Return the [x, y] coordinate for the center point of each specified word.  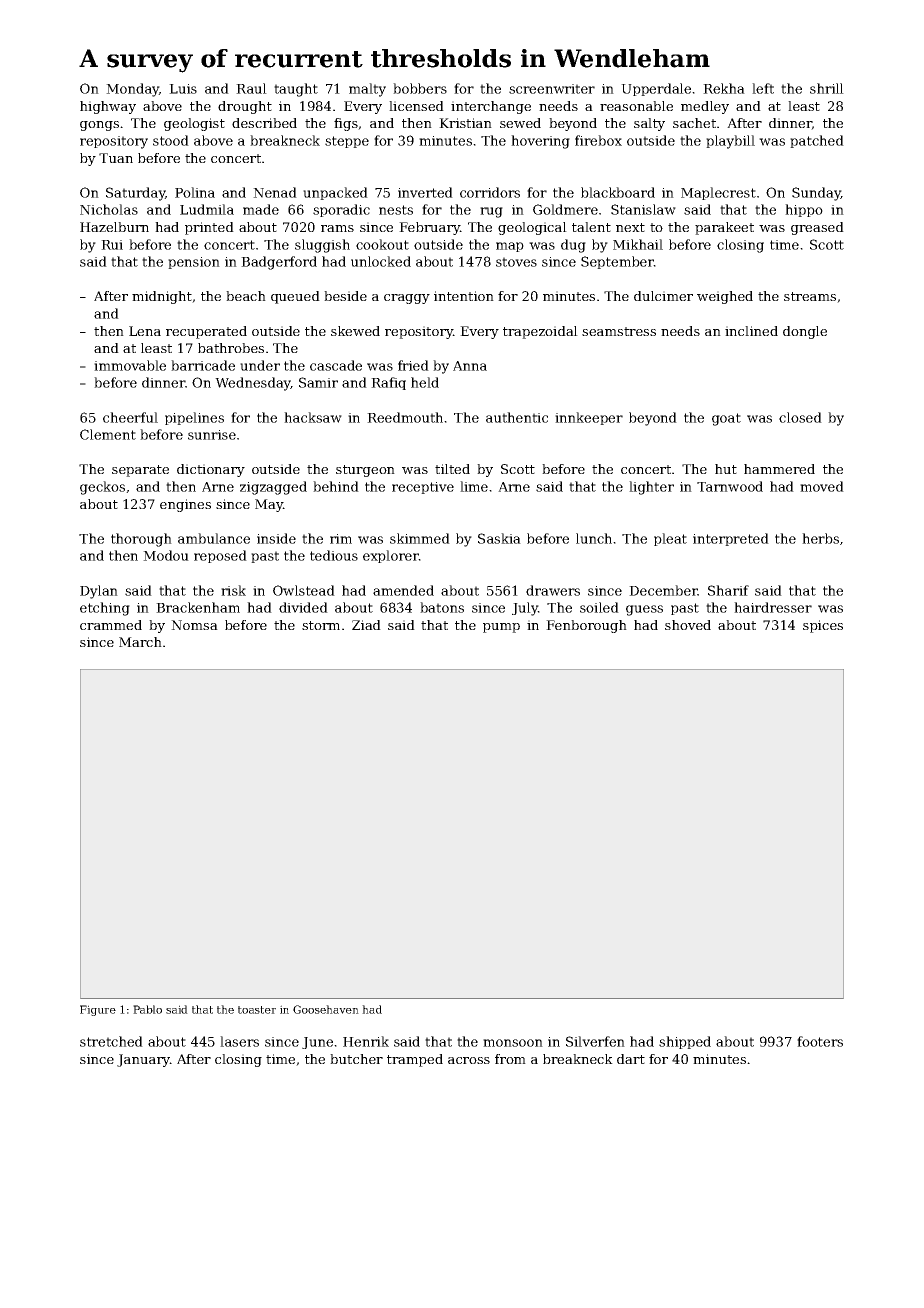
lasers [239, 1041]
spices [823, 626]
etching [105, 609]
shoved [688, 625]
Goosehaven [326, 1009]
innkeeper [589, 418]
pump [501, 628]
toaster [257, 1010]
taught [296, 90]
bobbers [420, 88]
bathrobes [231, 348]
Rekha [724, 88]
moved [822, 486]
